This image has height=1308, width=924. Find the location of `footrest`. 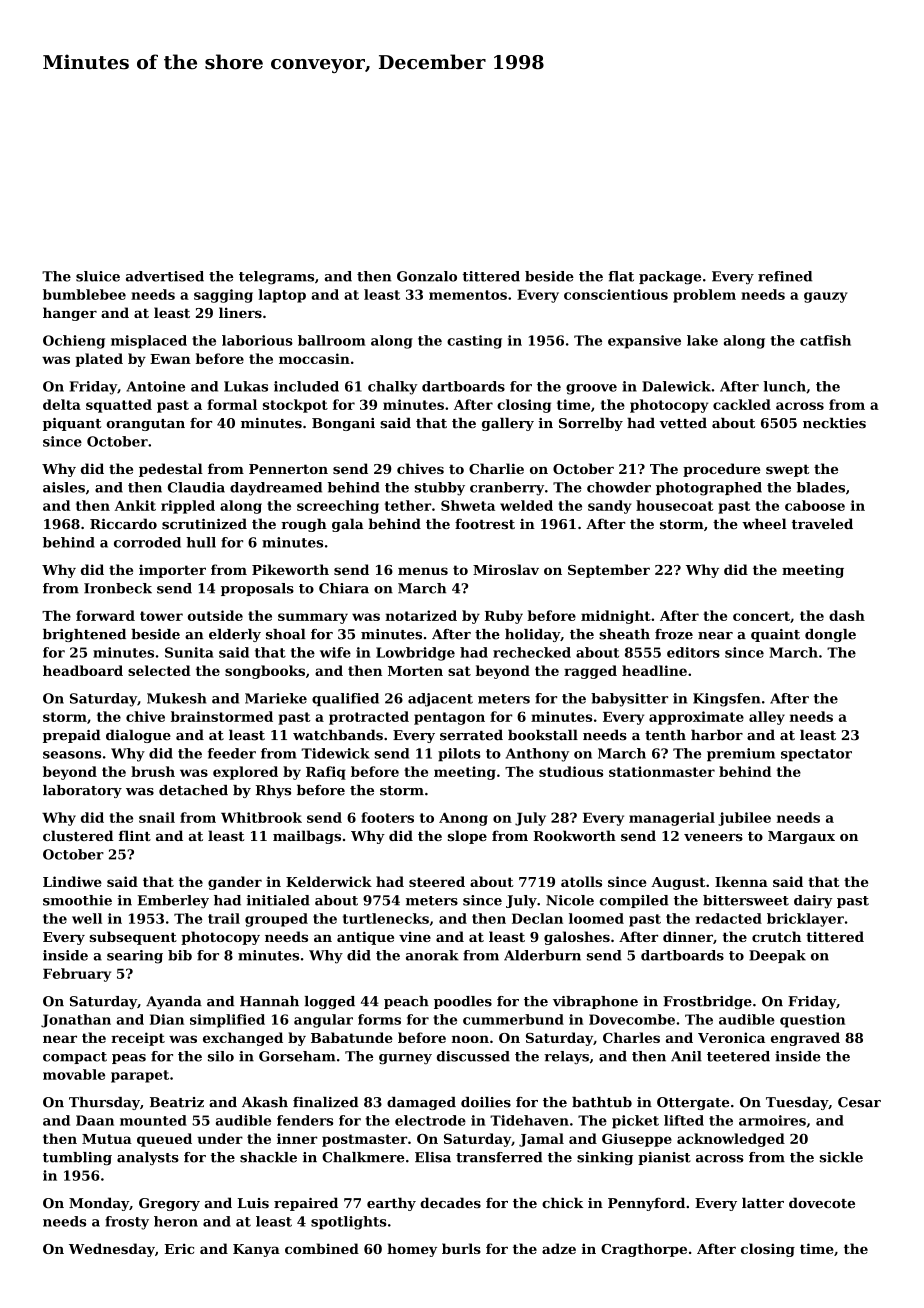

footrest is located at coordinates (485, 523).
